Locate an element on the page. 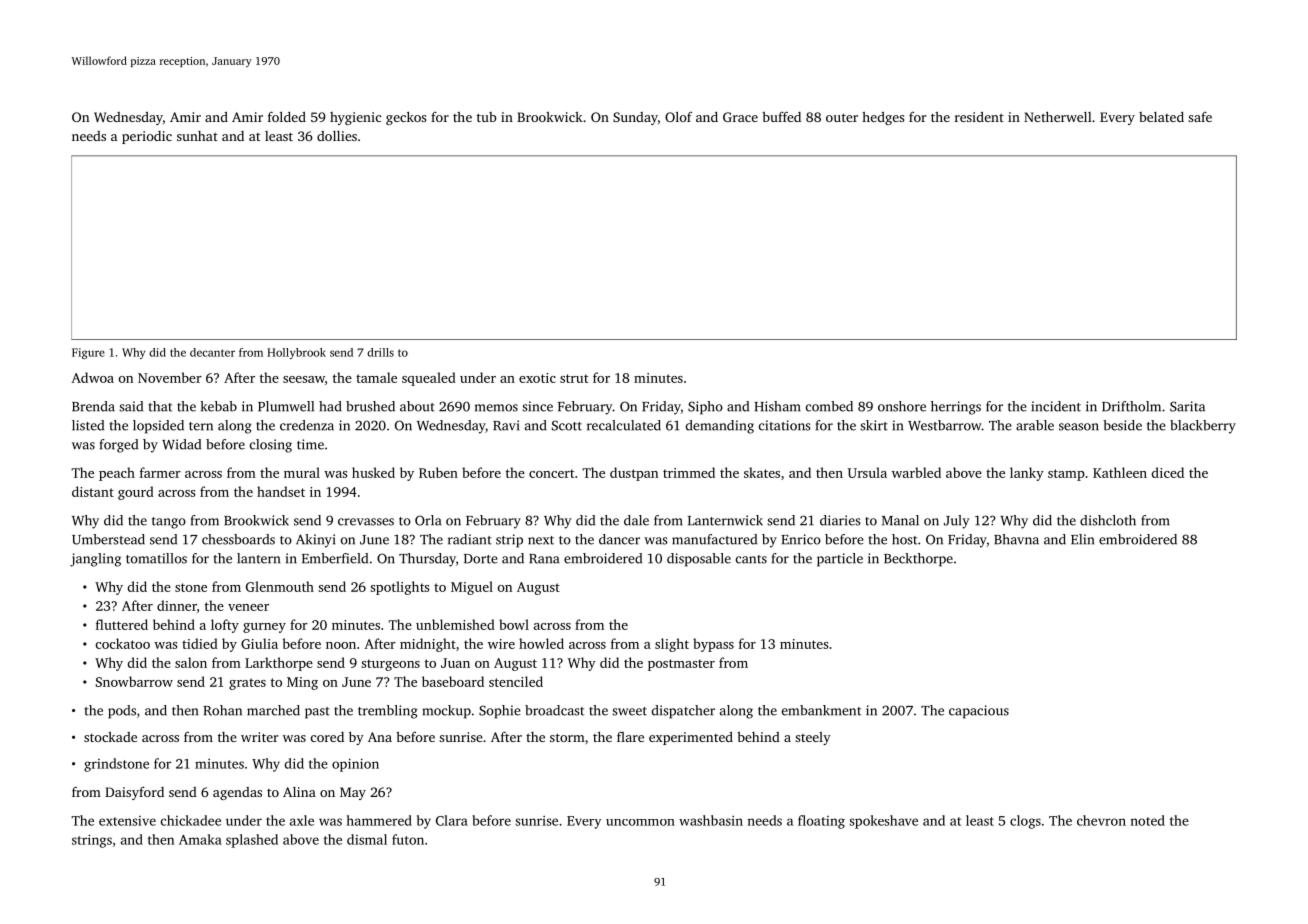  Daisyford is located at coordinates (134, 793).
